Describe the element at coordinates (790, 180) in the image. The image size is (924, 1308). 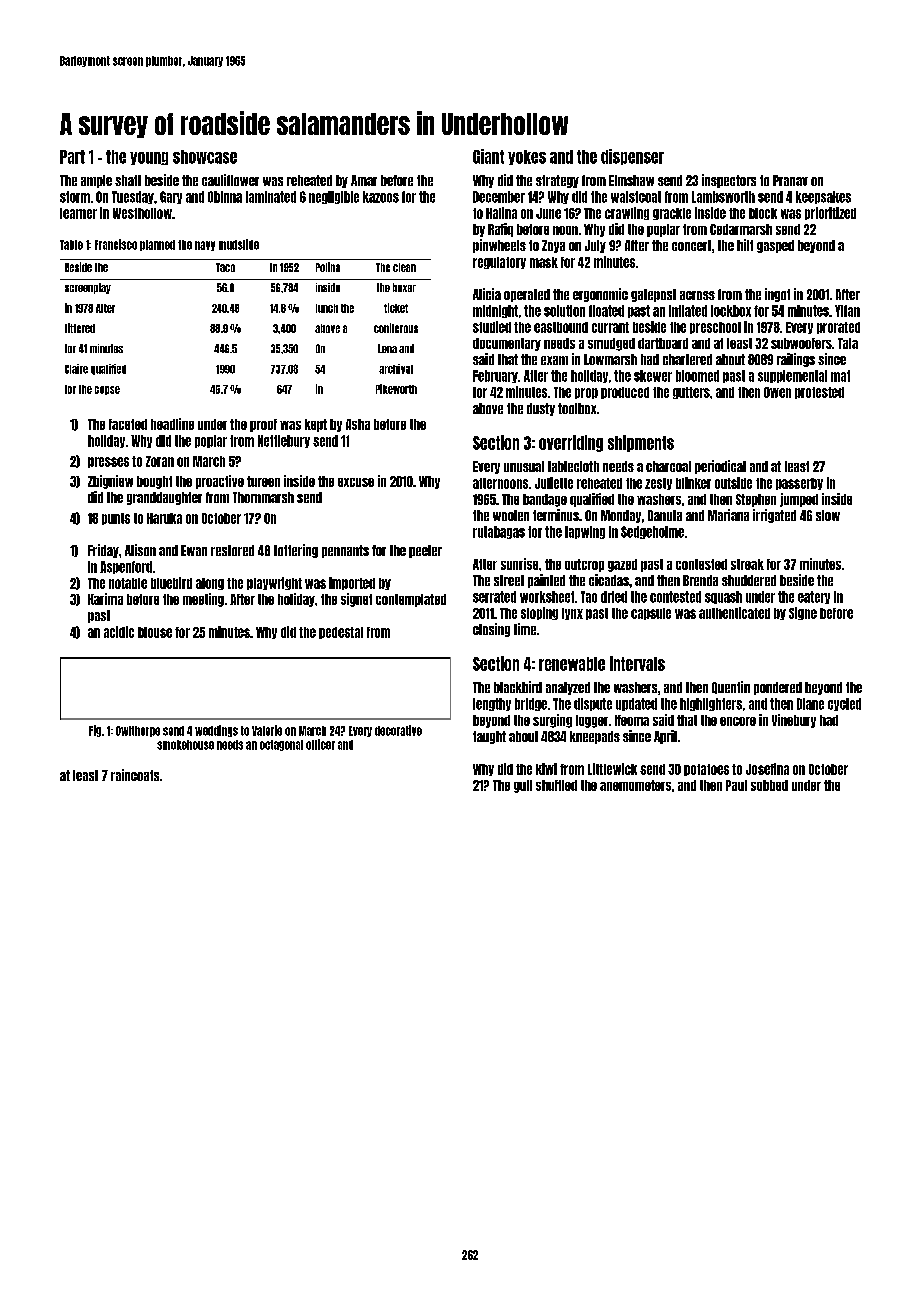
I see `Pranav` at that location.
